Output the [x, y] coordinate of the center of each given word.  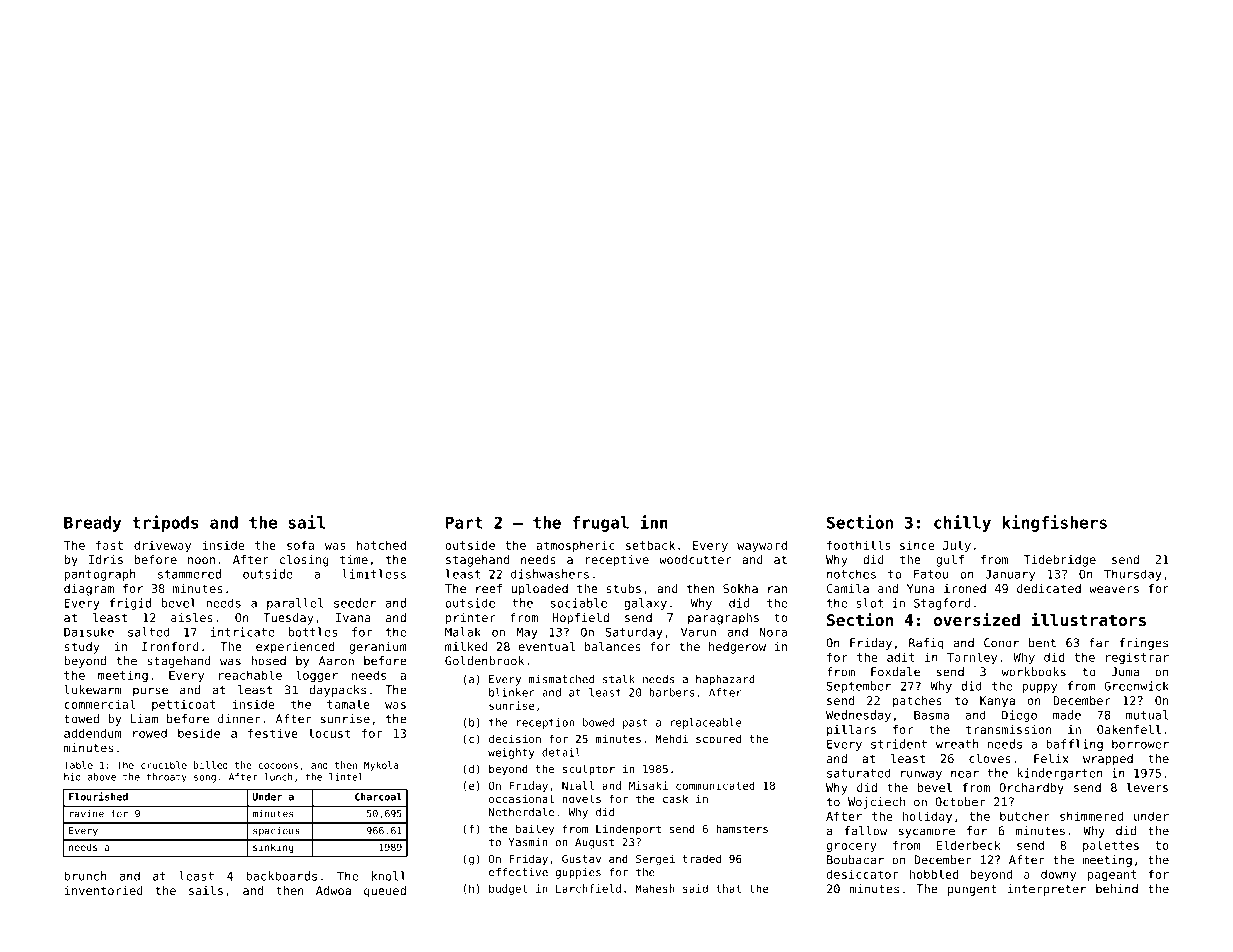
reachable [250, 675]
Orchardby [1031, 789]
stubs [624, 588]
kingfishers [1054, 523]
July [957, 546]
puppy [1039, 688]
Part [464, 522]
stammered [189, 574]
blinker [512, 692]
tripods [165, 523]
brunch [85, 876]
